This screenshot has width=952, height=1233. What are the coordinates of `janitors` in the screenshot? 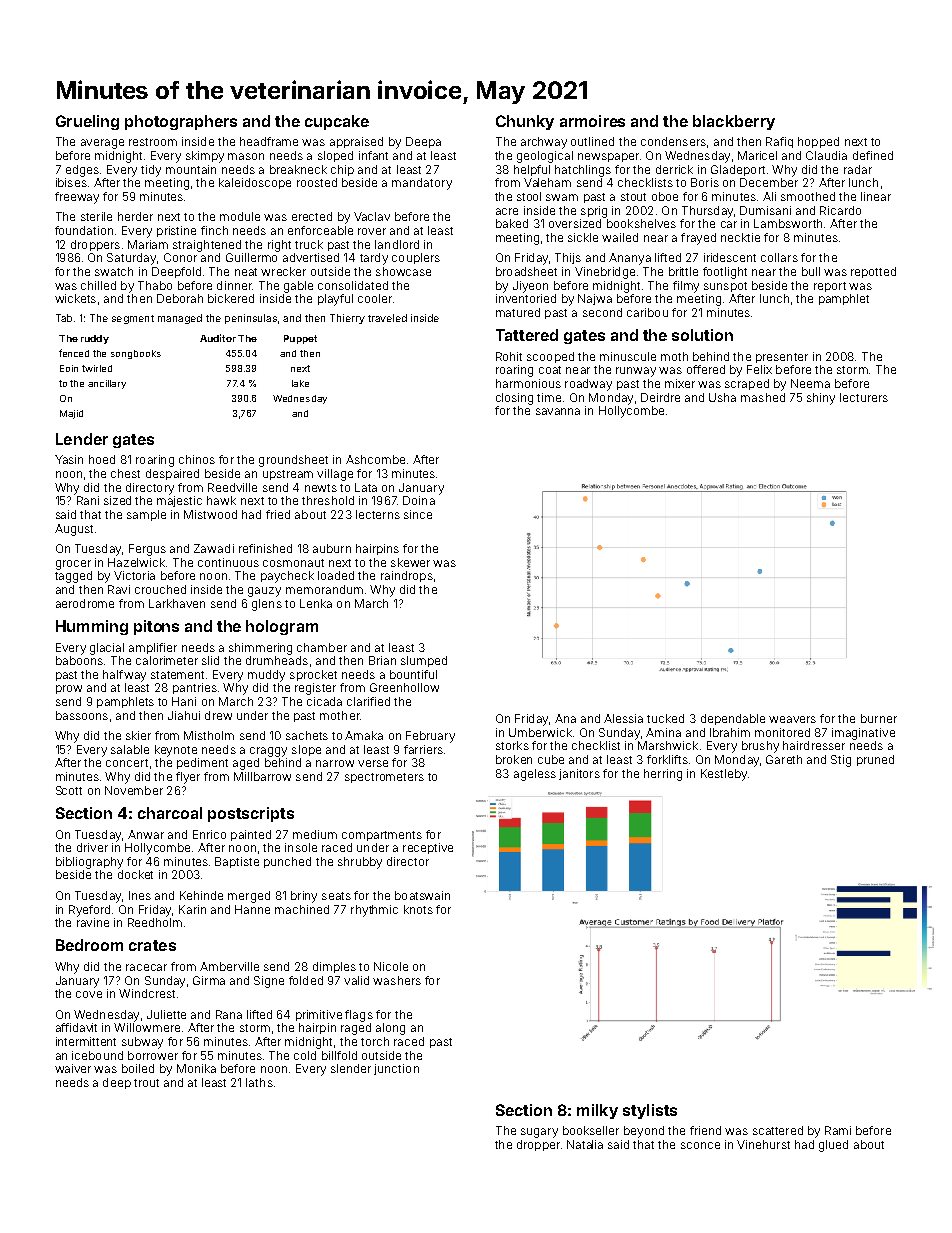 It's located at (579, 774).
